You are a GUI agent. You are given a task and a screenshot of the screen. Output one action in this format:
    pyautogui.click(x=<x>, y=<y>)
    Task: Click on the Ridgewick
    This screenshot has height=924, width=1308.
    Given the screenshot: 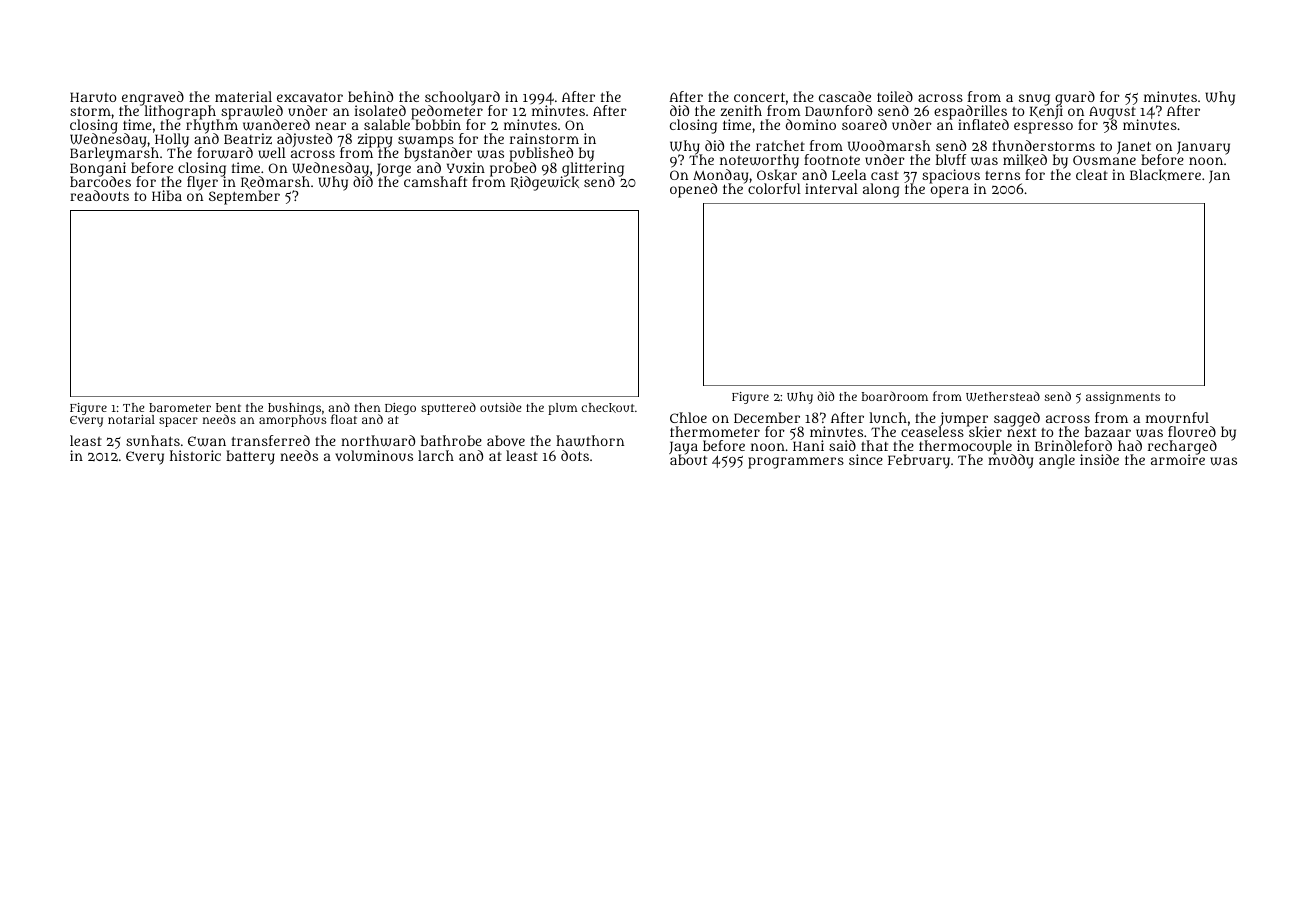 What is the action you would take?
    pyautogui.click(x=545, y=183)
